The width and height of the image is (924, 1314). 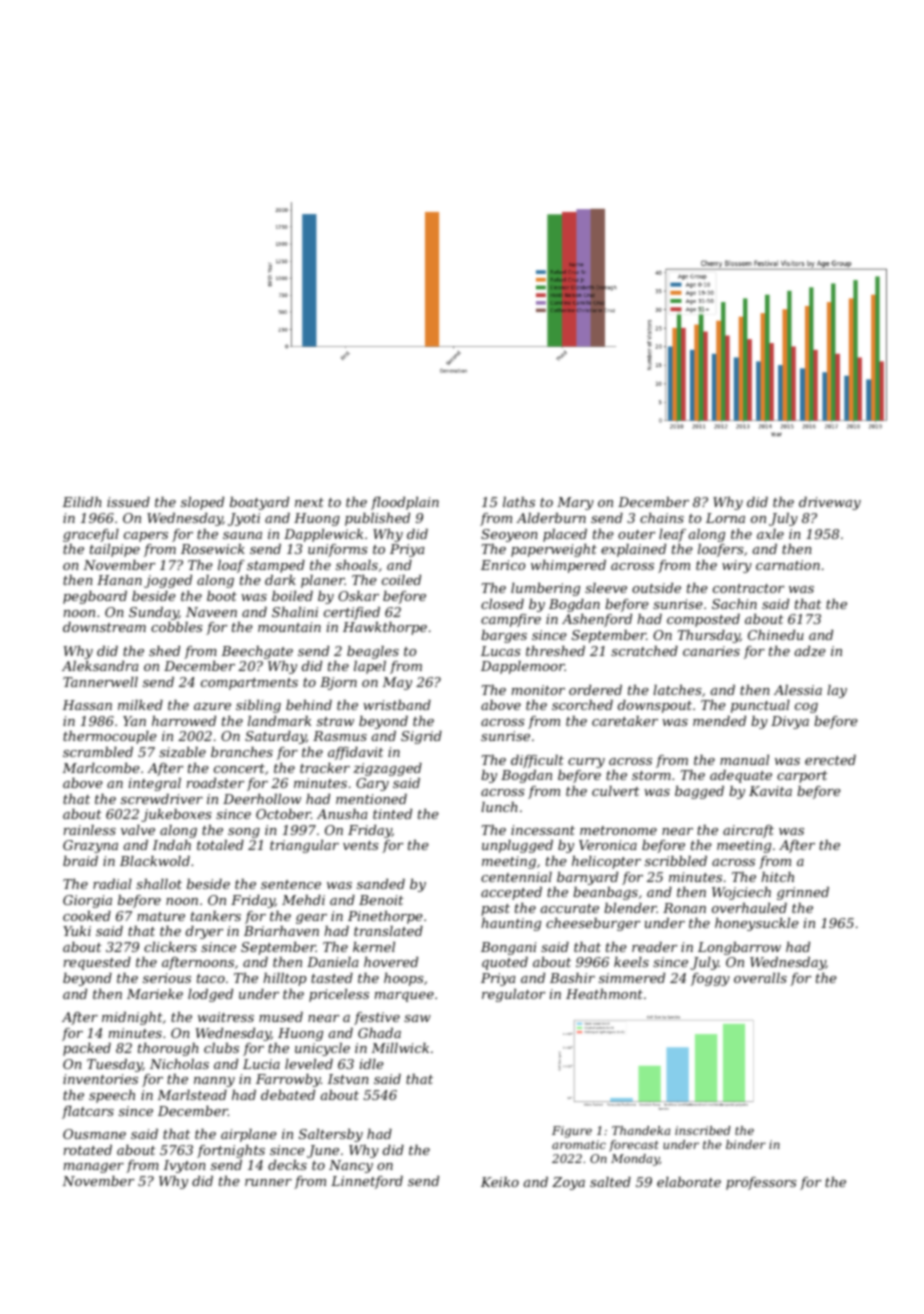 I want to click on rotated, so click(x=88, y=1150).
